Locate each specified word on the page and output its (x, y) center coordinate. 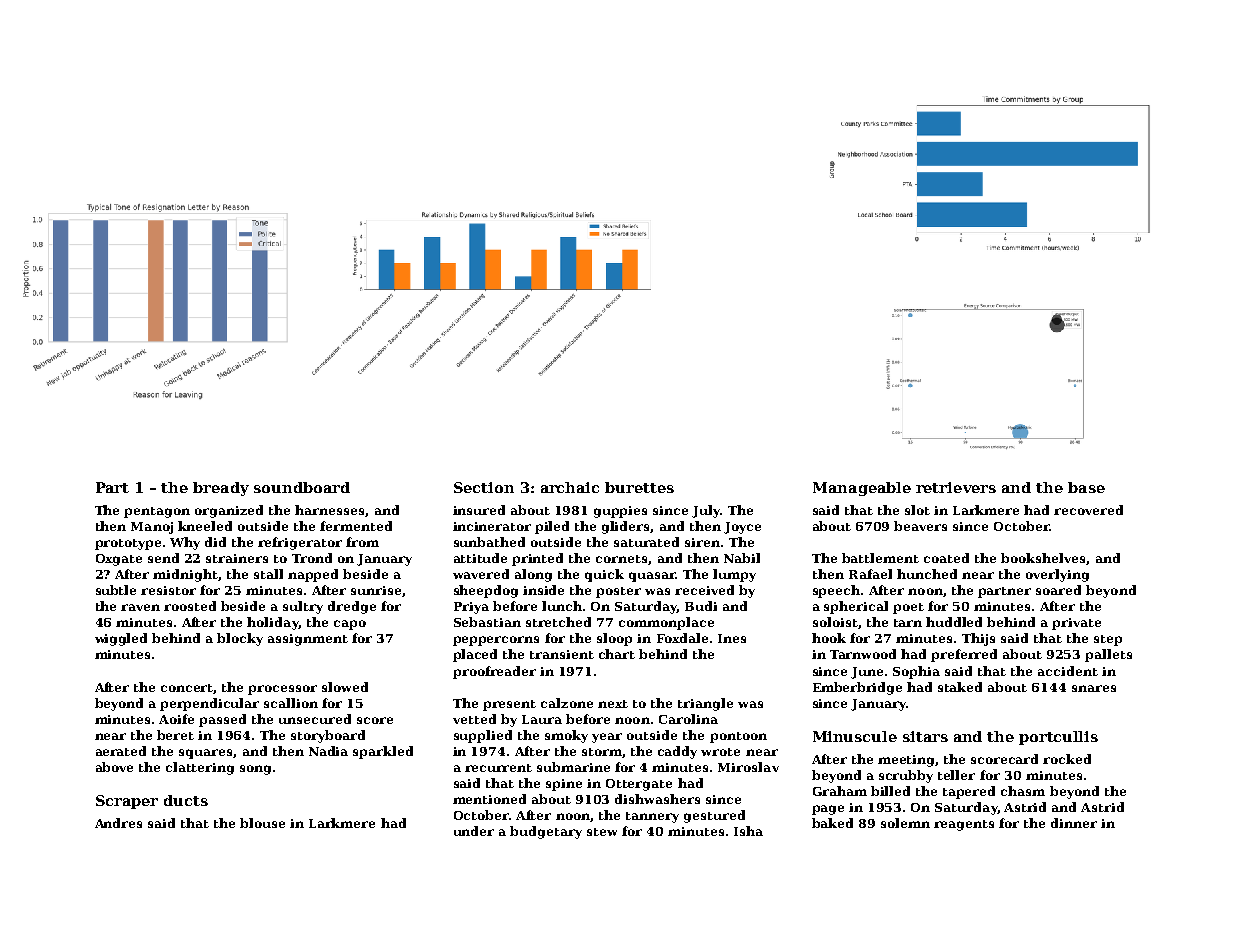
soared (1058, 590)
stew (602, 832)
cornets (621, 559)
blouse (262, 823)
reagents (964, 825)
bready (221, 489)
